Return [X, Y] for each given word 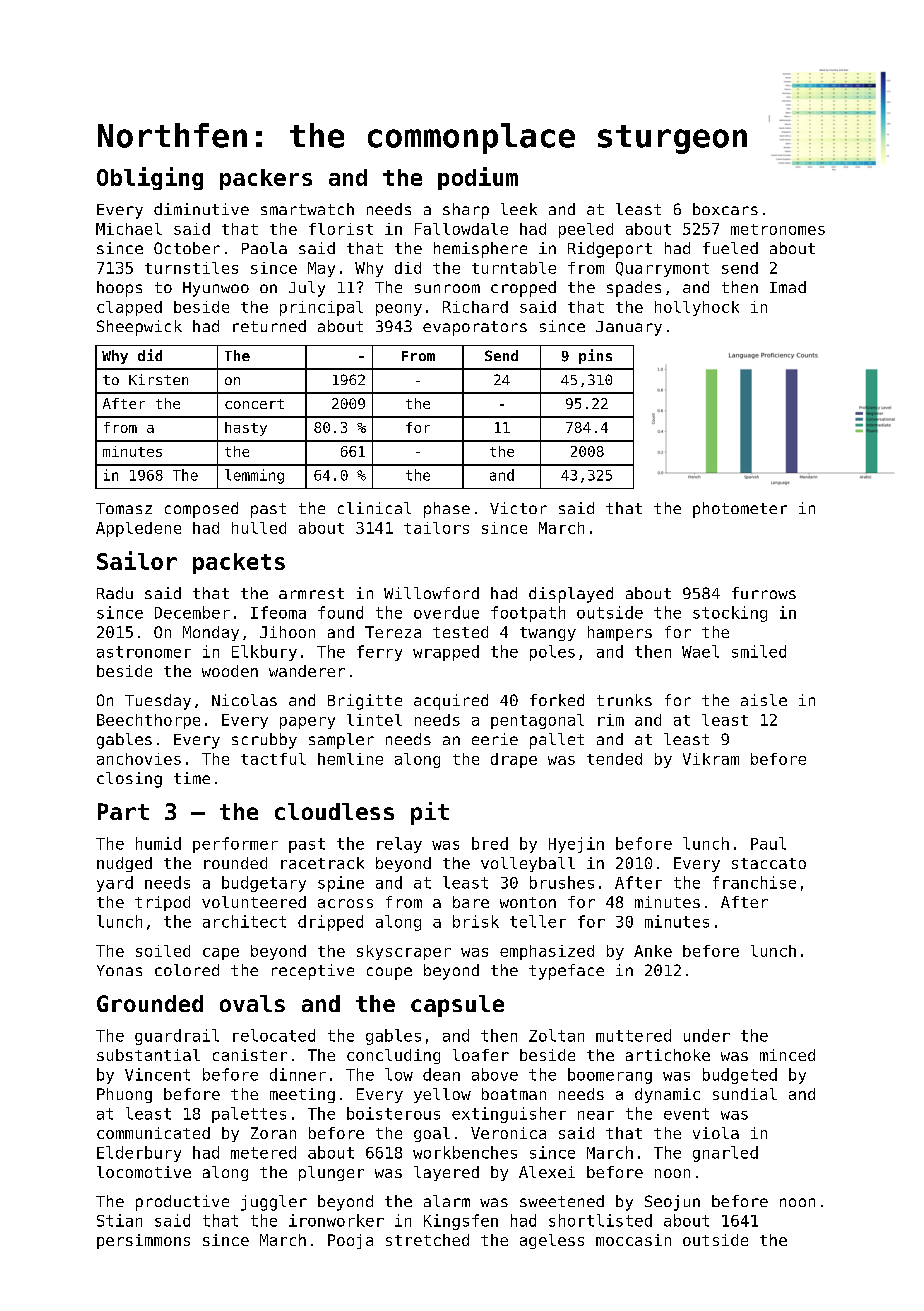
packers [266, 179]
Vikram [711, 759]
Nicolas [244, 700]
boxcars [725, 209]
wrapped [446, 653]
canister [250, 1055]
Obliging [150, 178]
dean [441, 1074]
